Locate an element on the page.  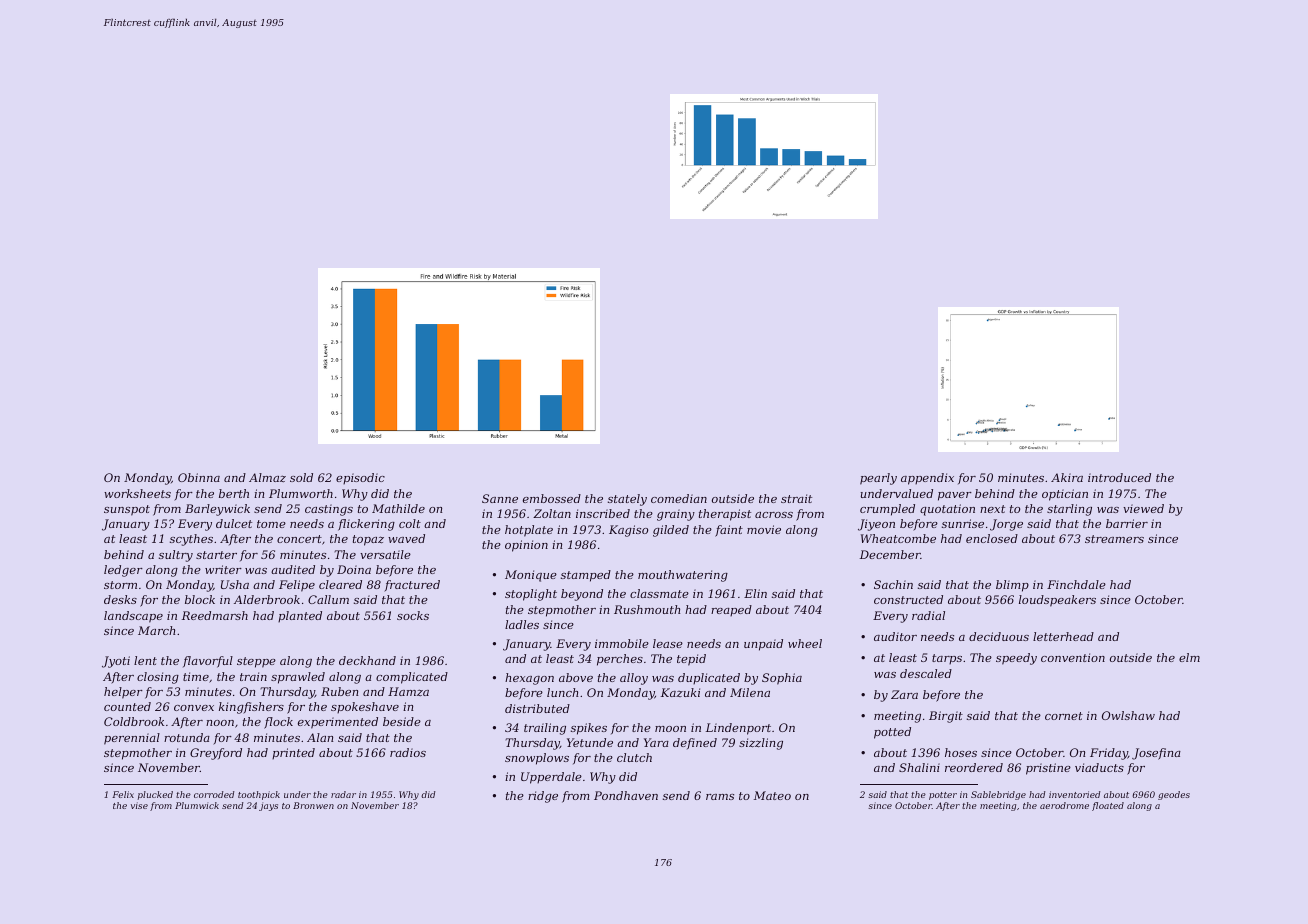
therapist is located at coordinates (725, 515).
